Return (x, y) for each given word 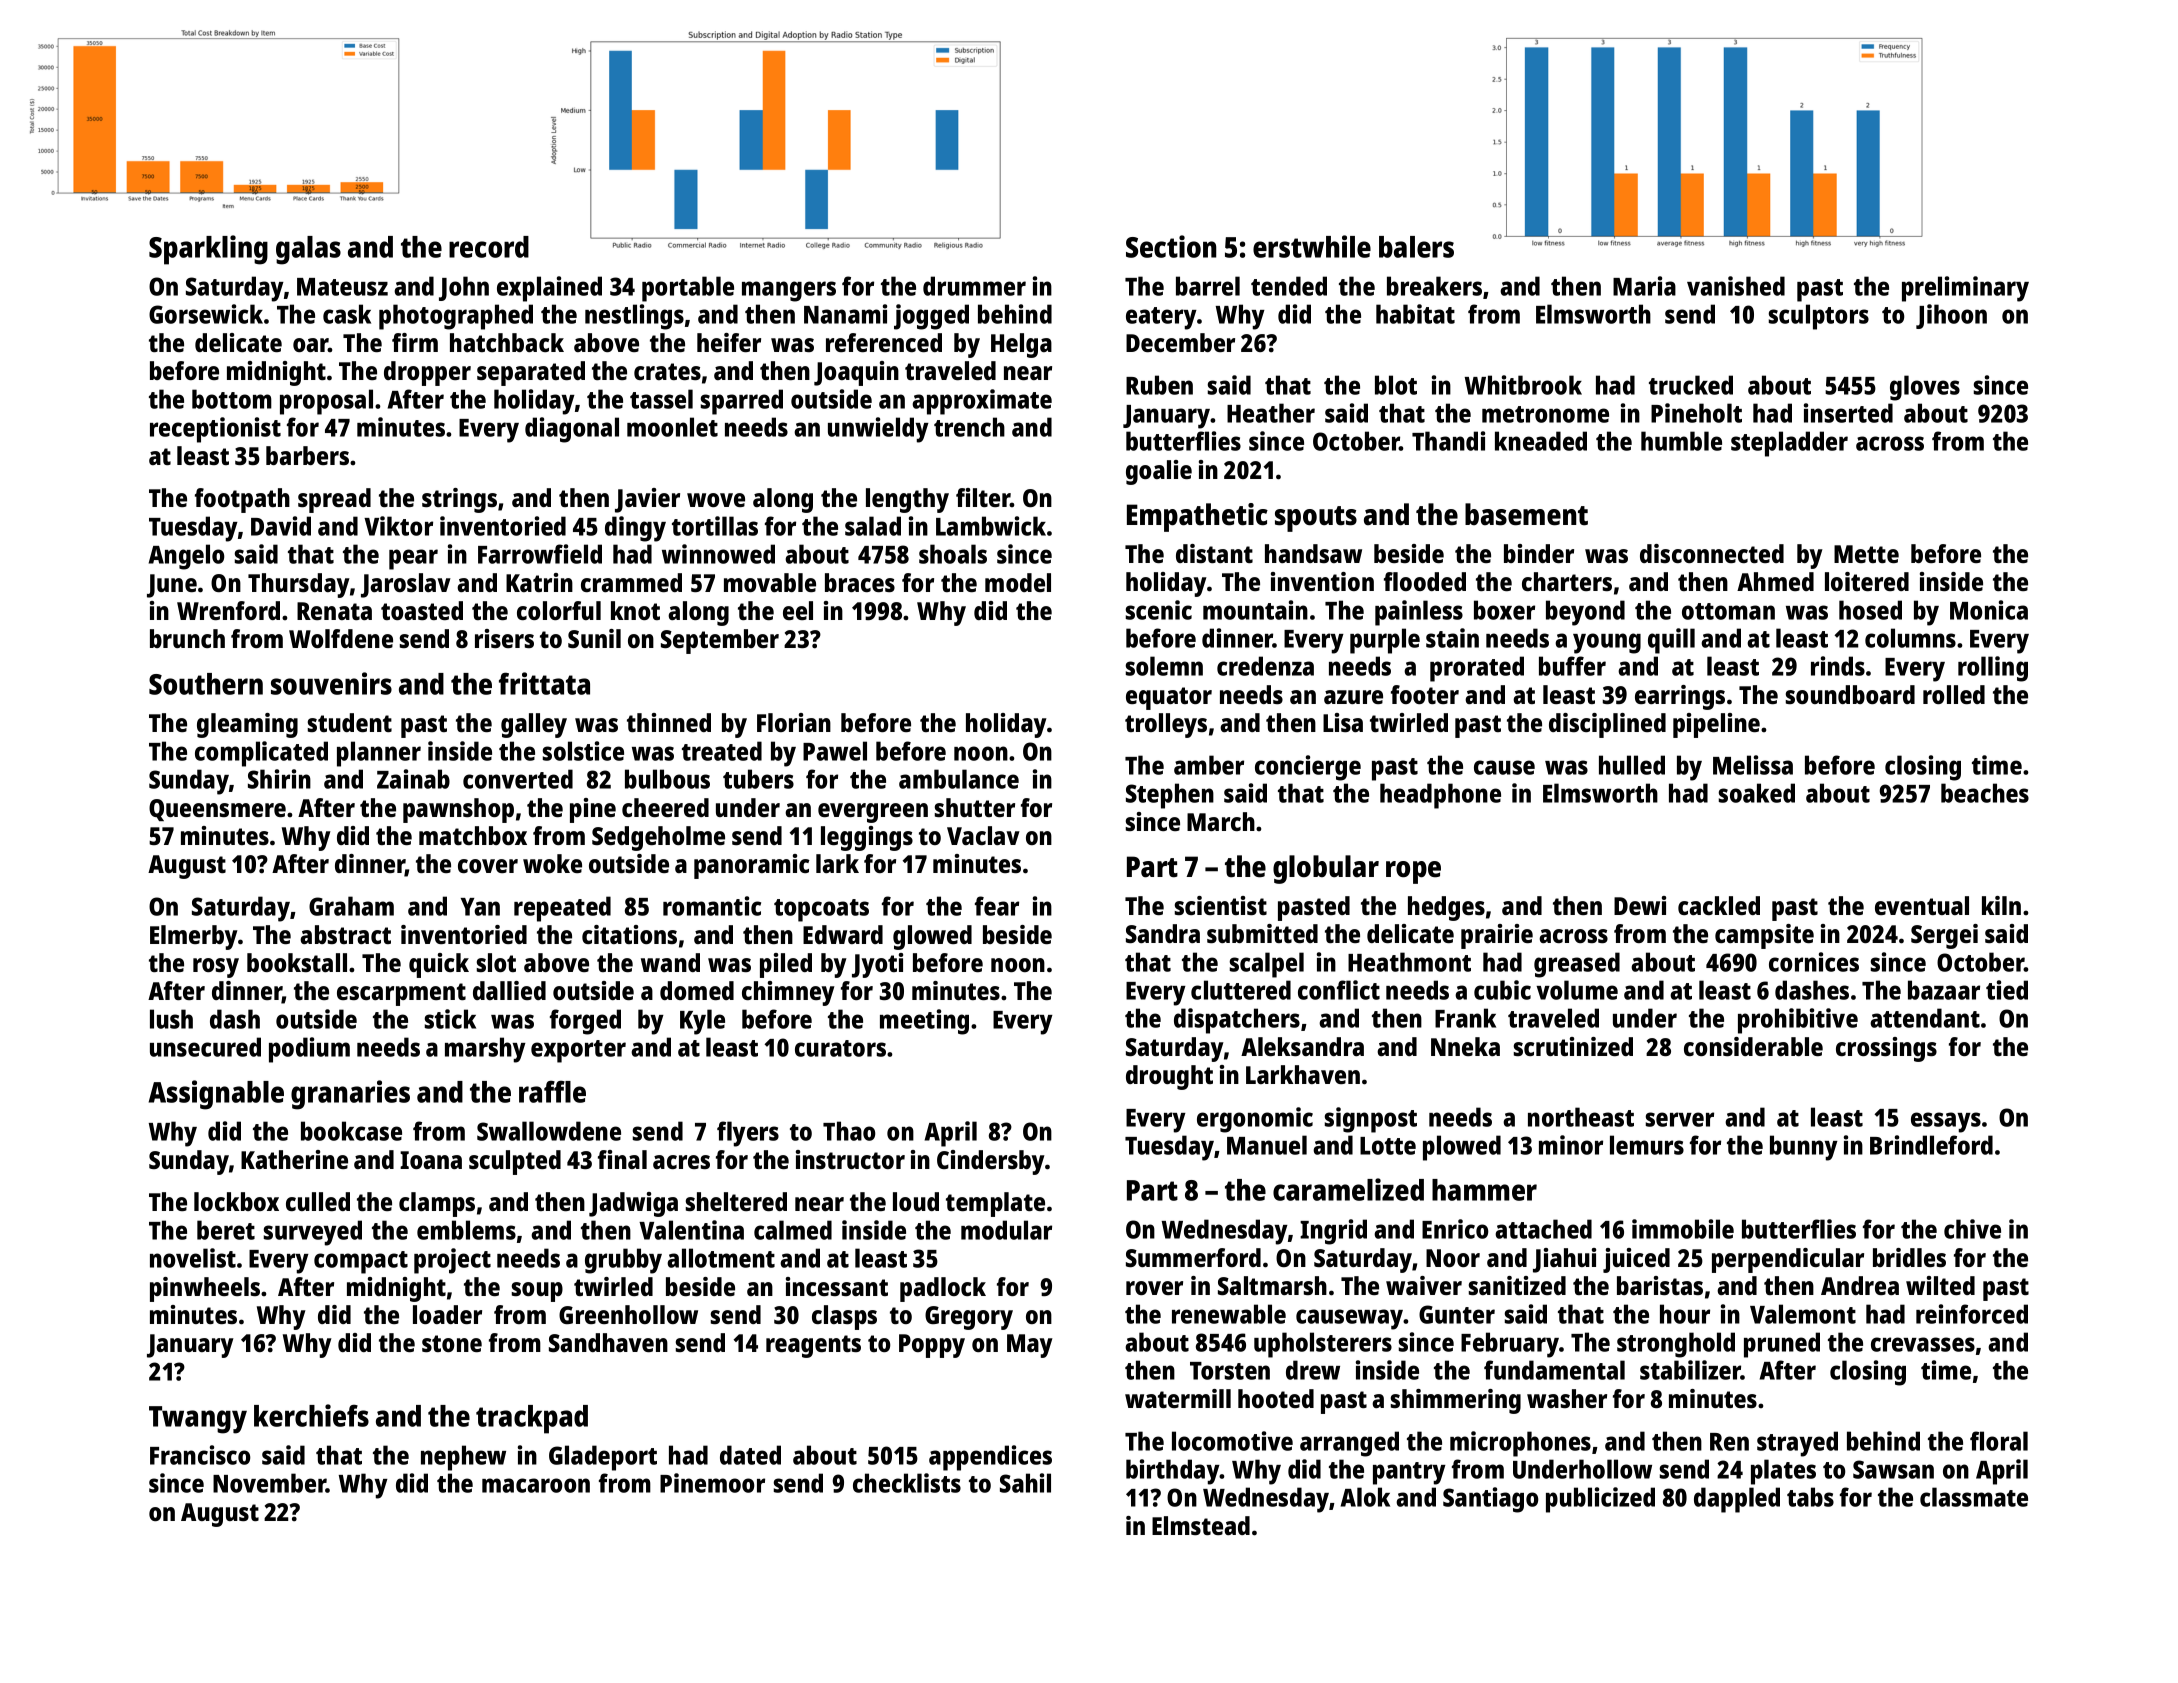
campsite (1764, 936)
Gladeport (603, 1458)
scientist (1221, 905)
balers (1416, 247)
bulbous (667, 779)
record (489, 247)
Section (1171, 246)
